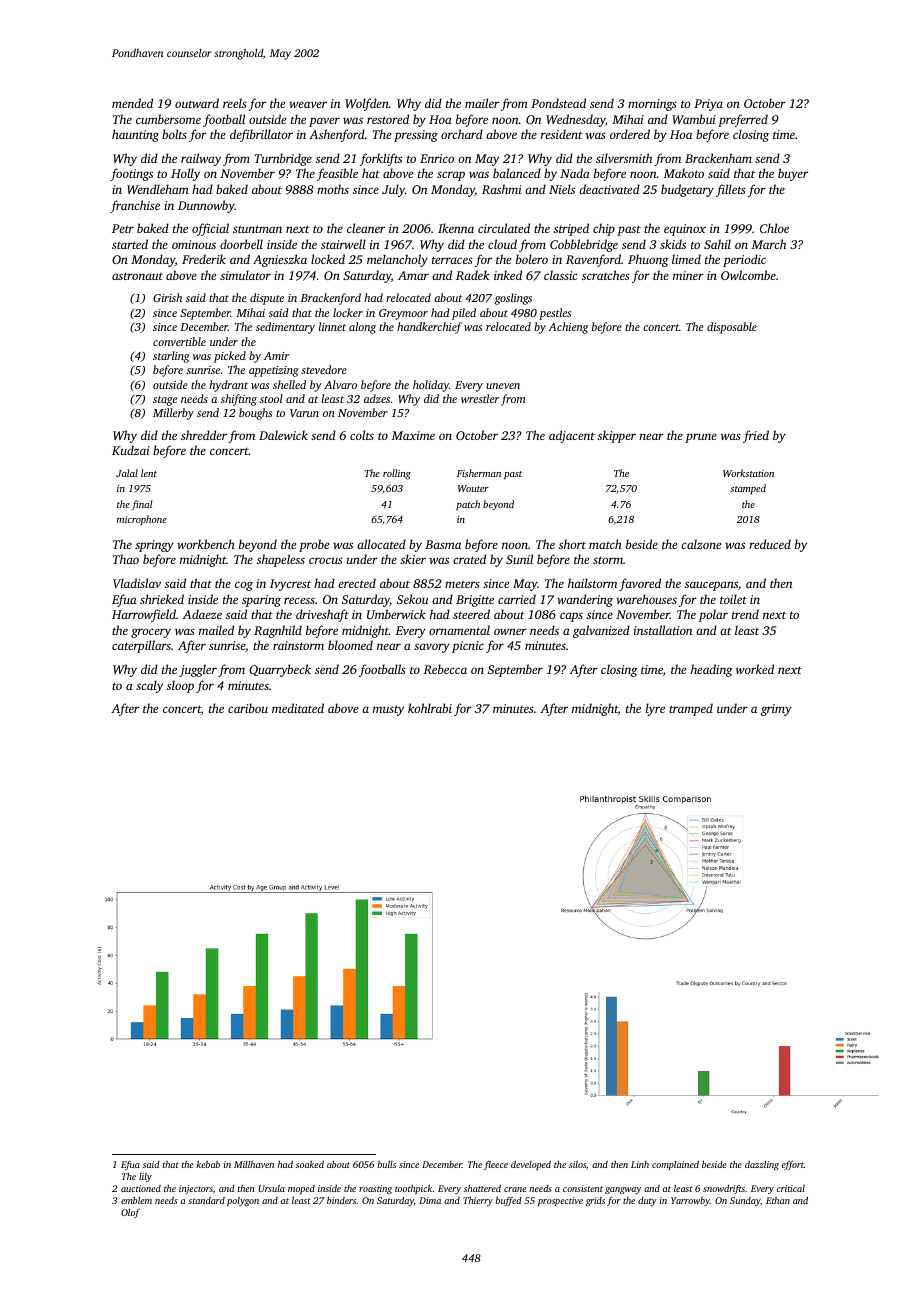 The image size is (924, 1308). Describe the element at coordinates (655, 709) in the screenshot. I see `lyre` at that location.
